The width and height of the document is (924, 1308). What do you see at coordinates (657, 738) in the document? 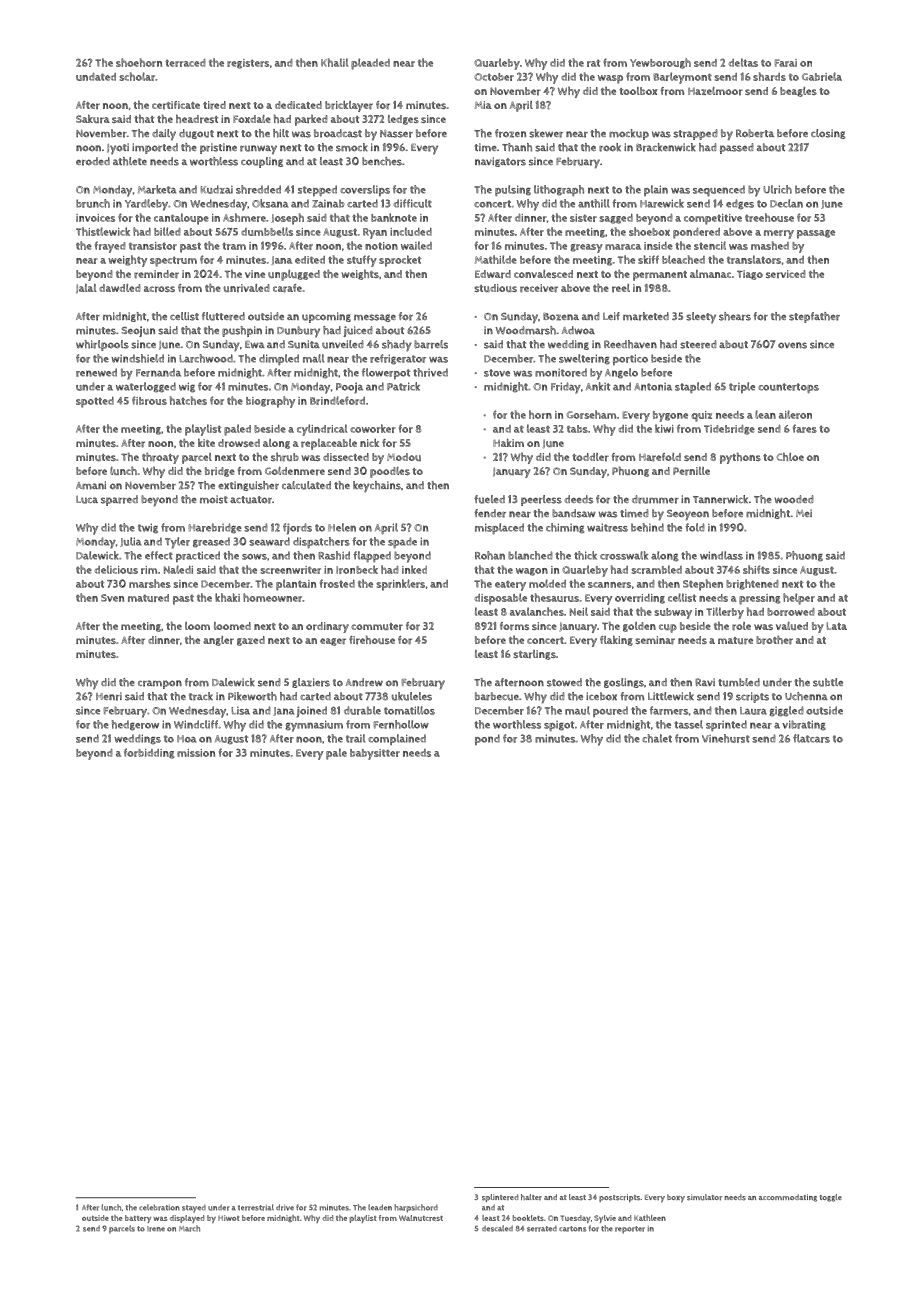
I see `chalet` at bounding box center [657, 738].
